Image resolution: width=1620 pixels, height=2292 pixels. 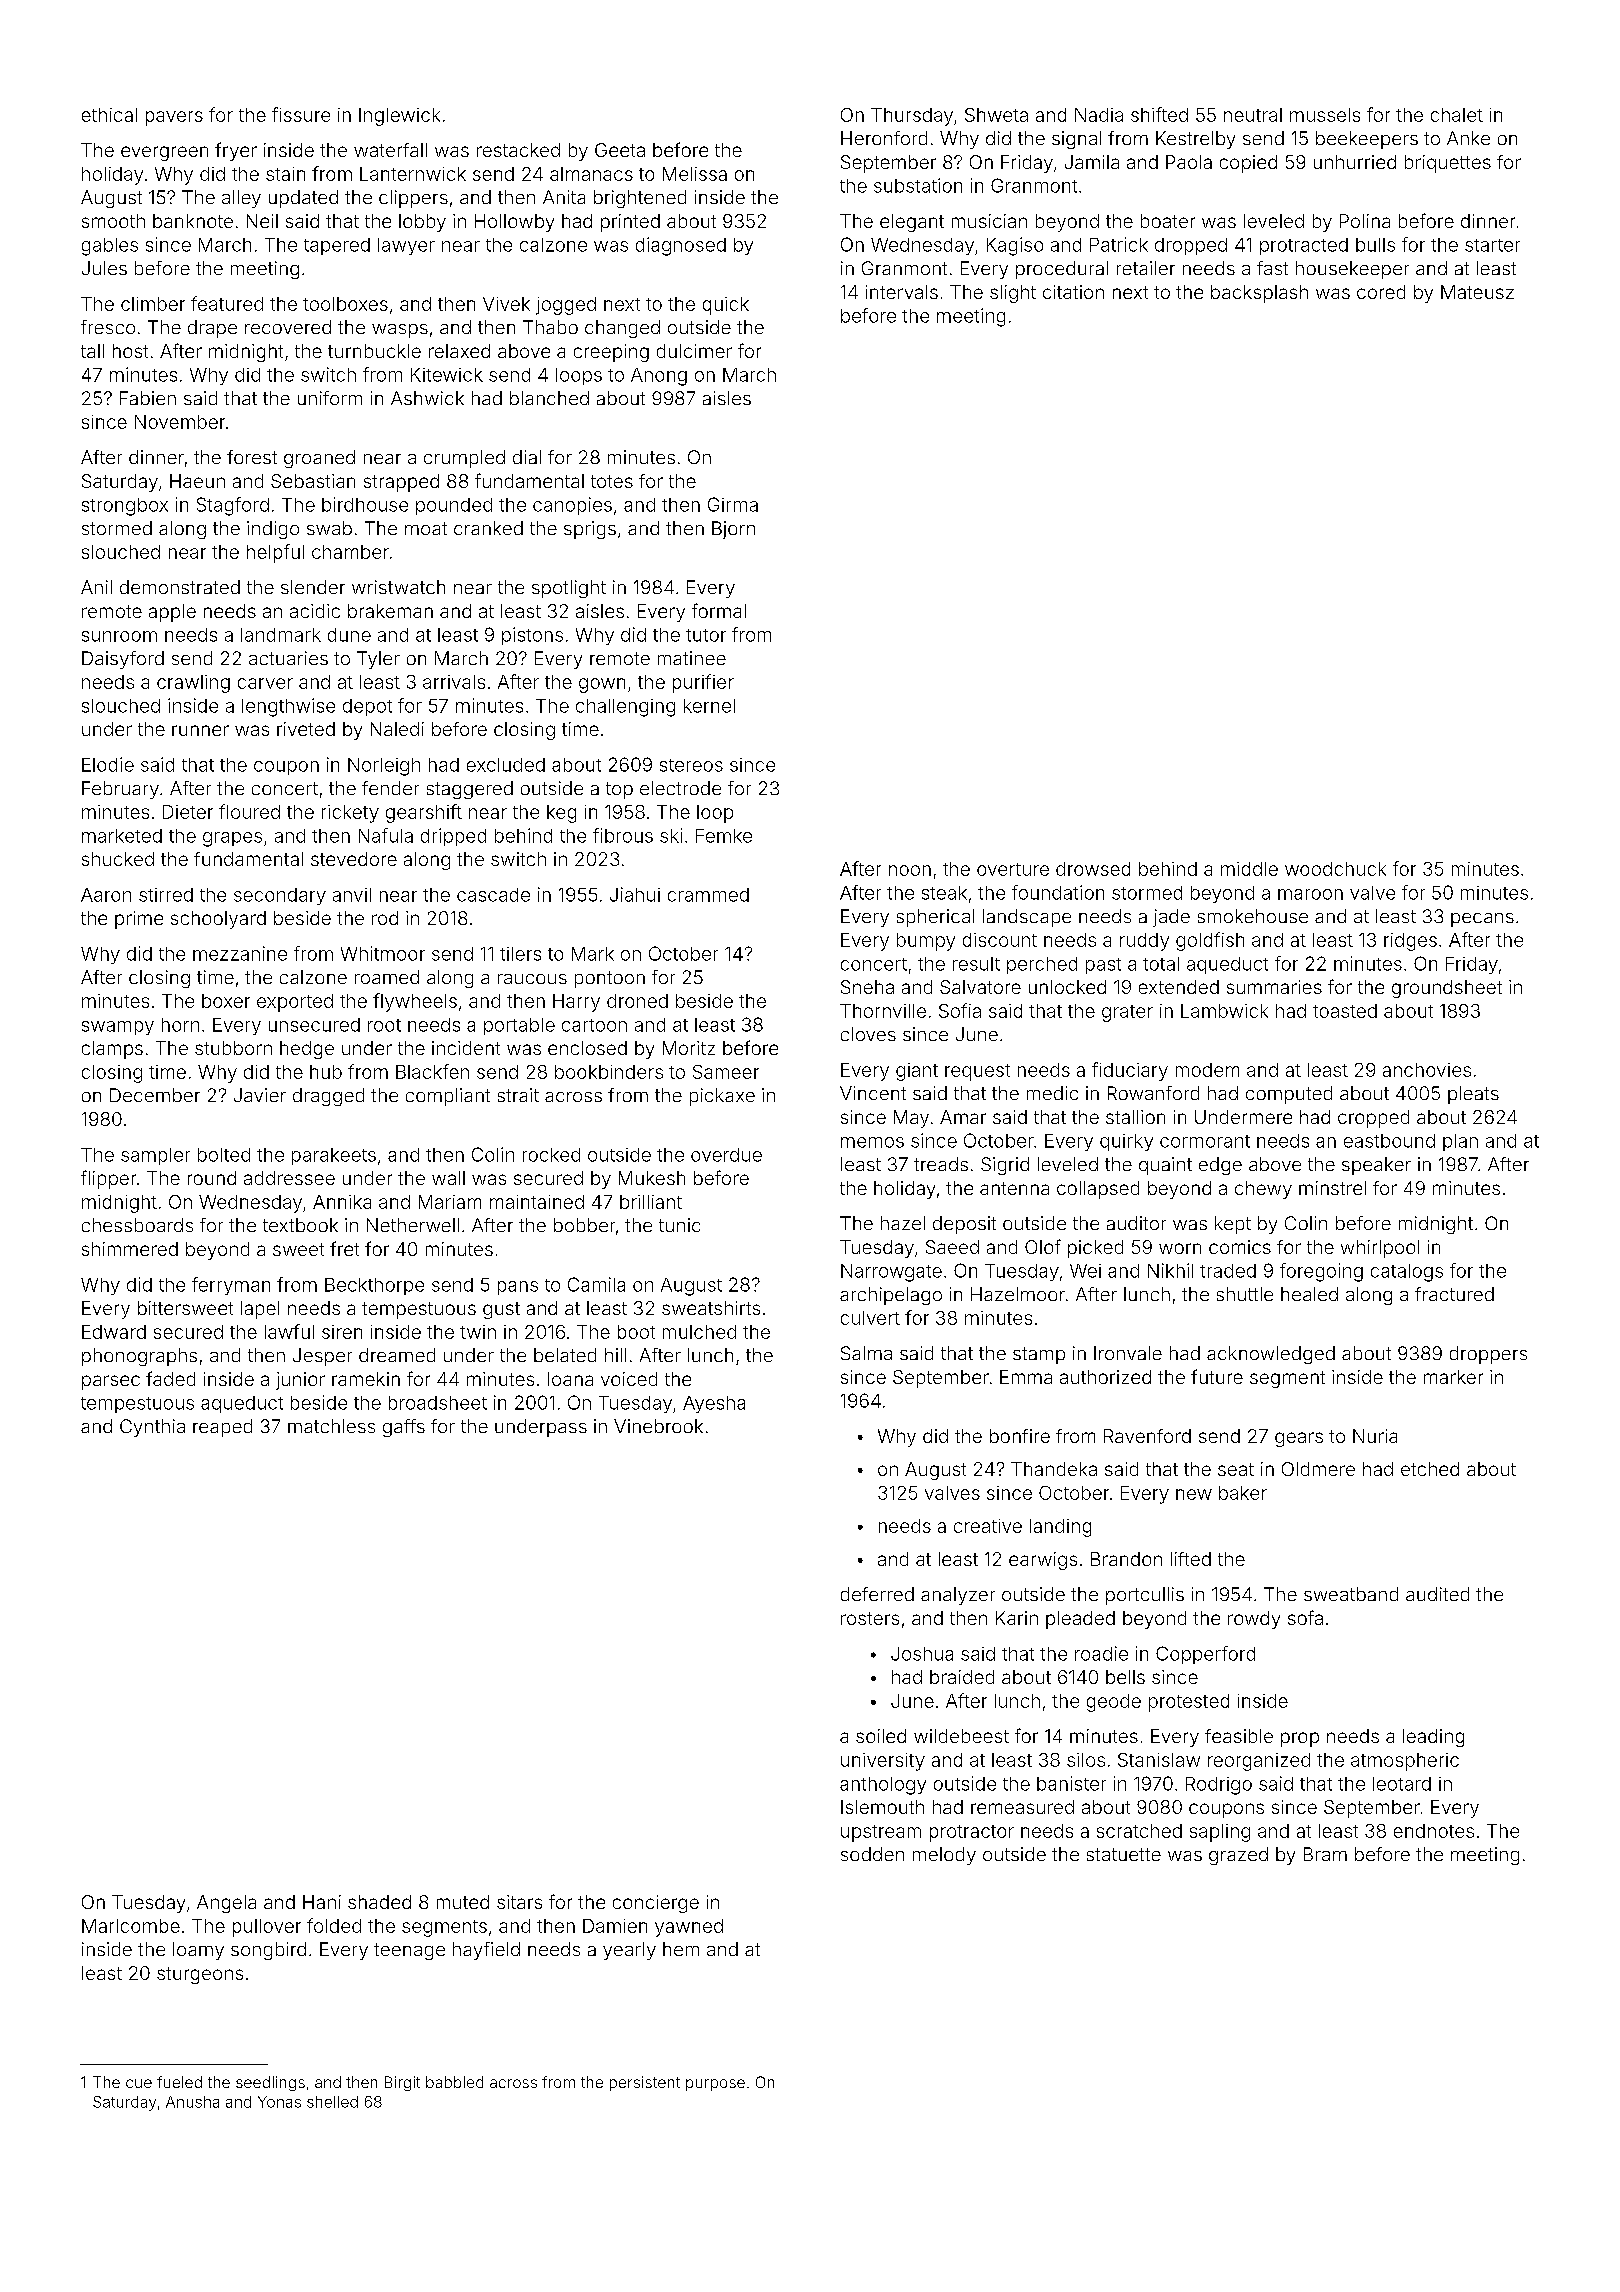 What do you see at coordinates (130, 1249) in the screenshot?
I see `shimmered` at bounding box center [130, 1249].
